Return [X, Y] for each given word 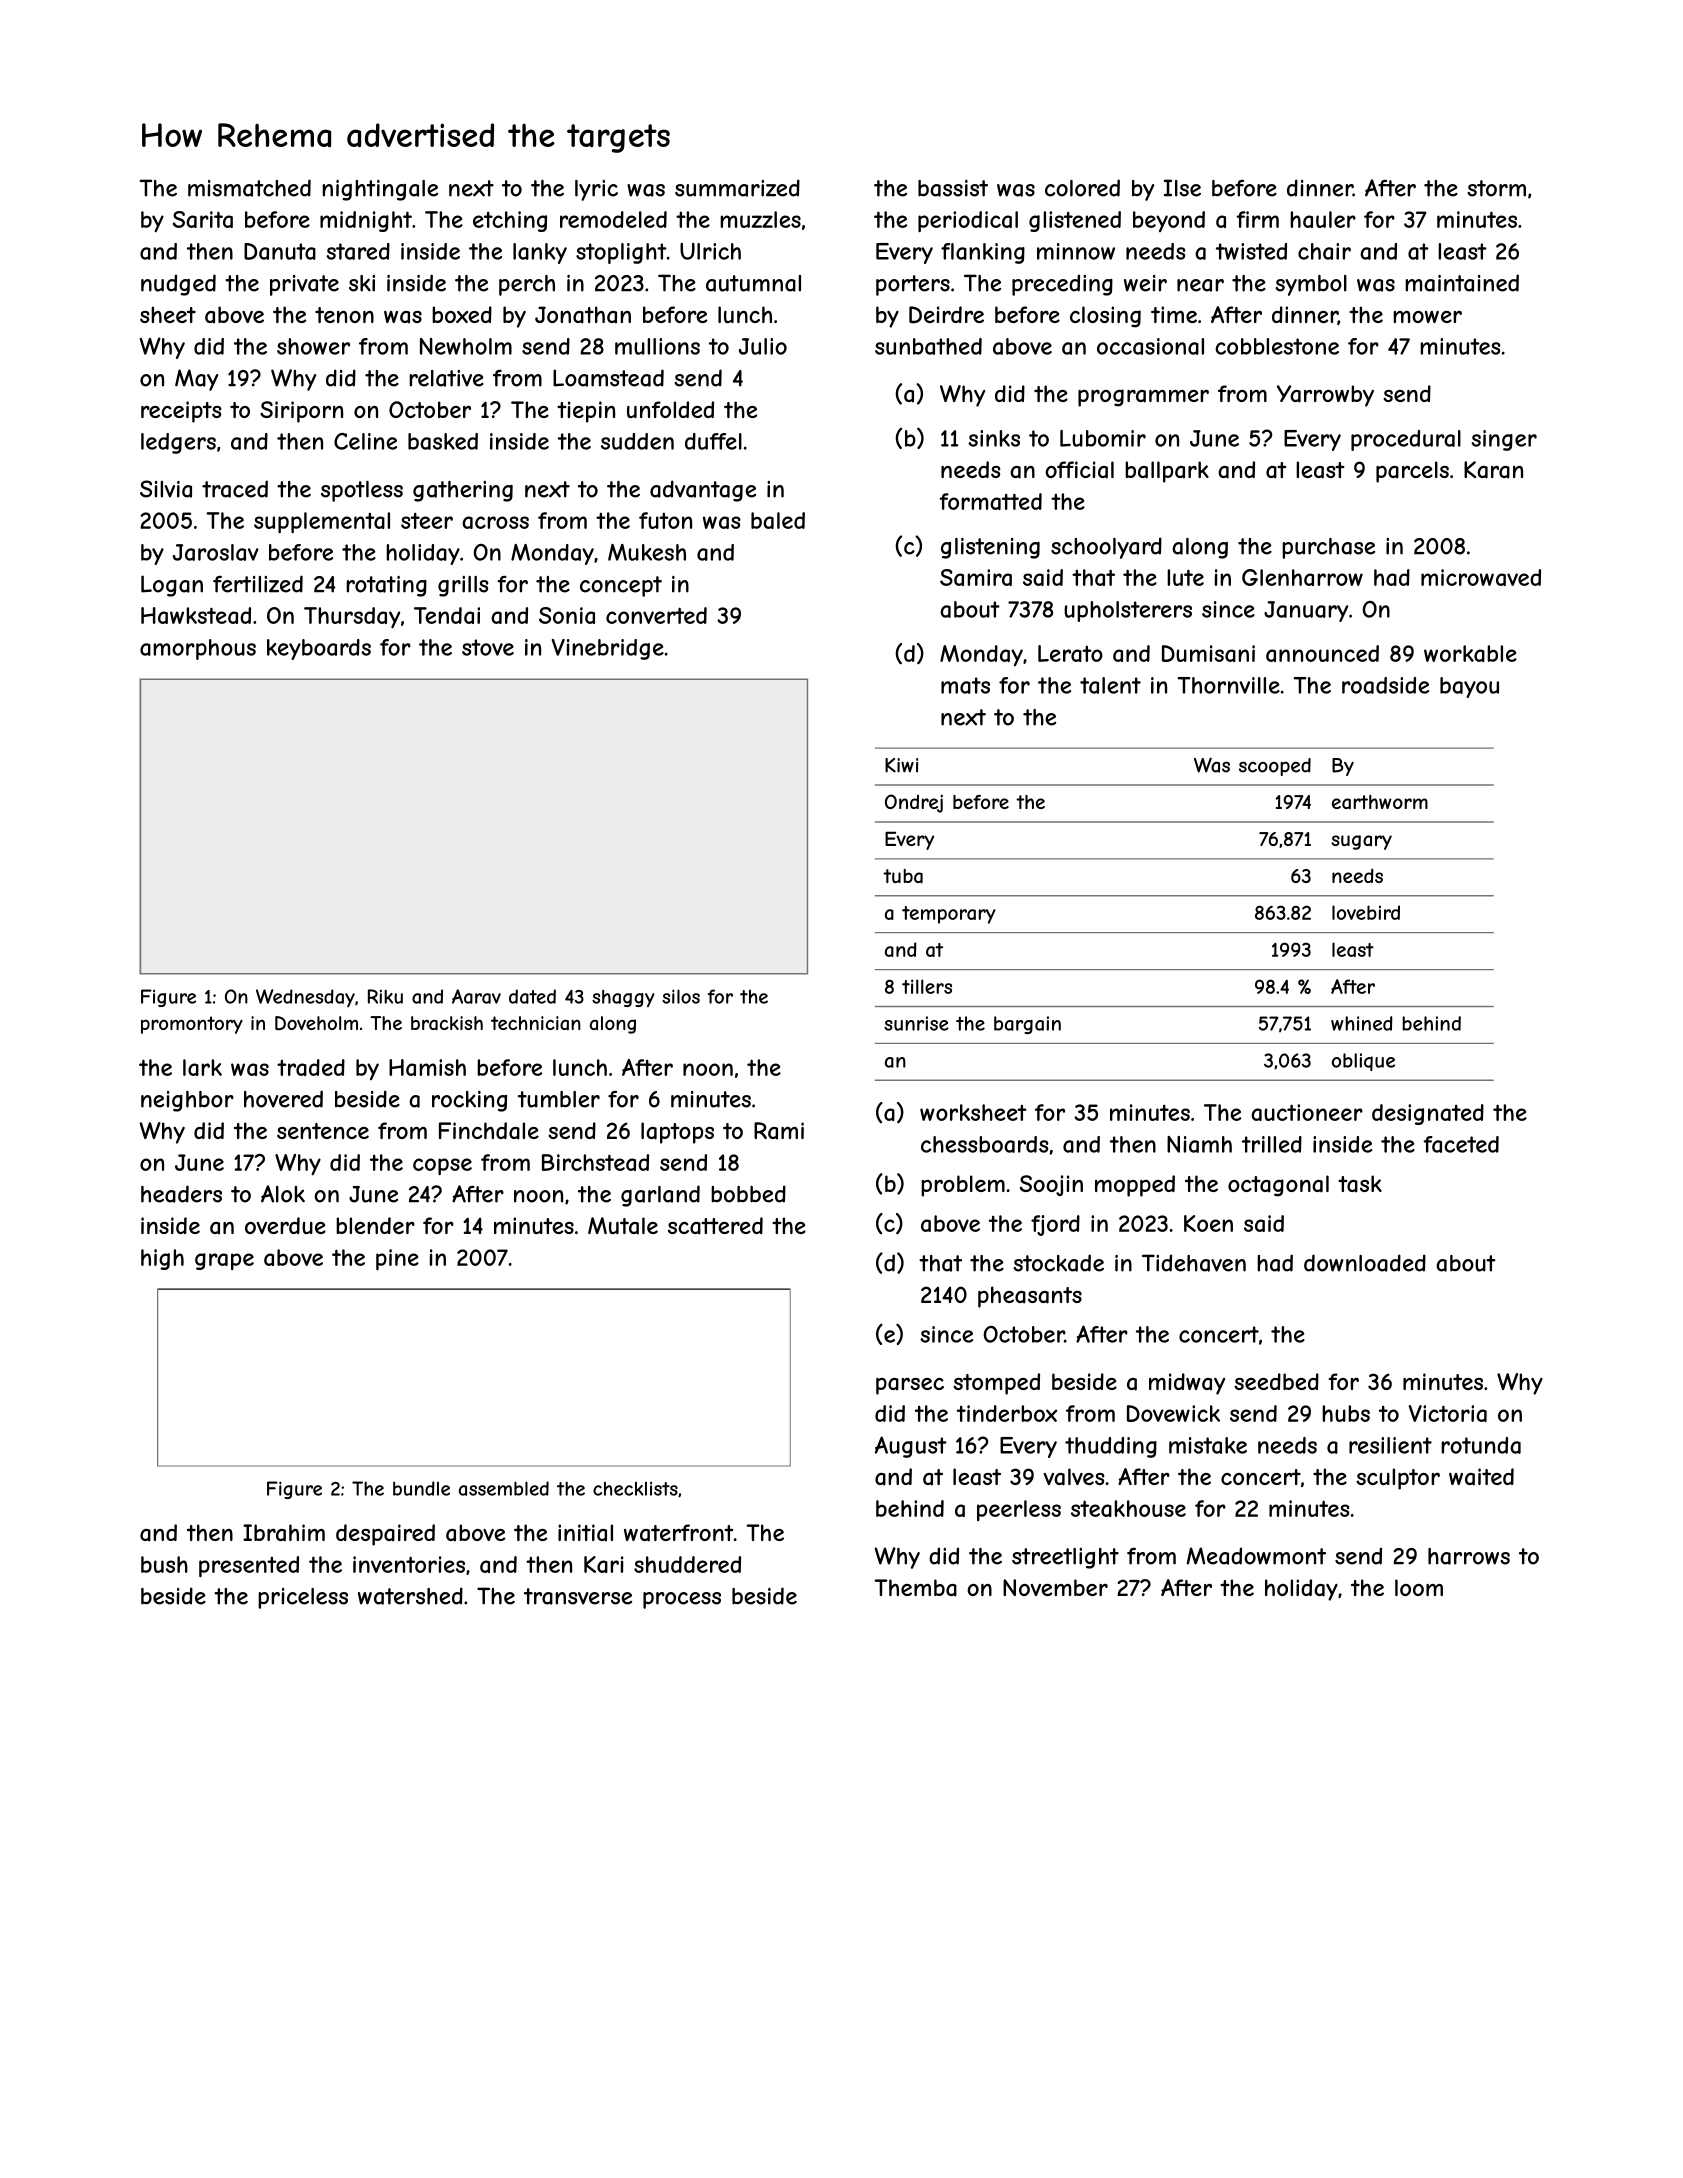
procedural [1406, 440]
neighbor [187, 1101]
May [196, 380]
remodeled [613, 219]
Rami [779, 1131]
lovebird [1366, 912]
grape [224, 1261]
